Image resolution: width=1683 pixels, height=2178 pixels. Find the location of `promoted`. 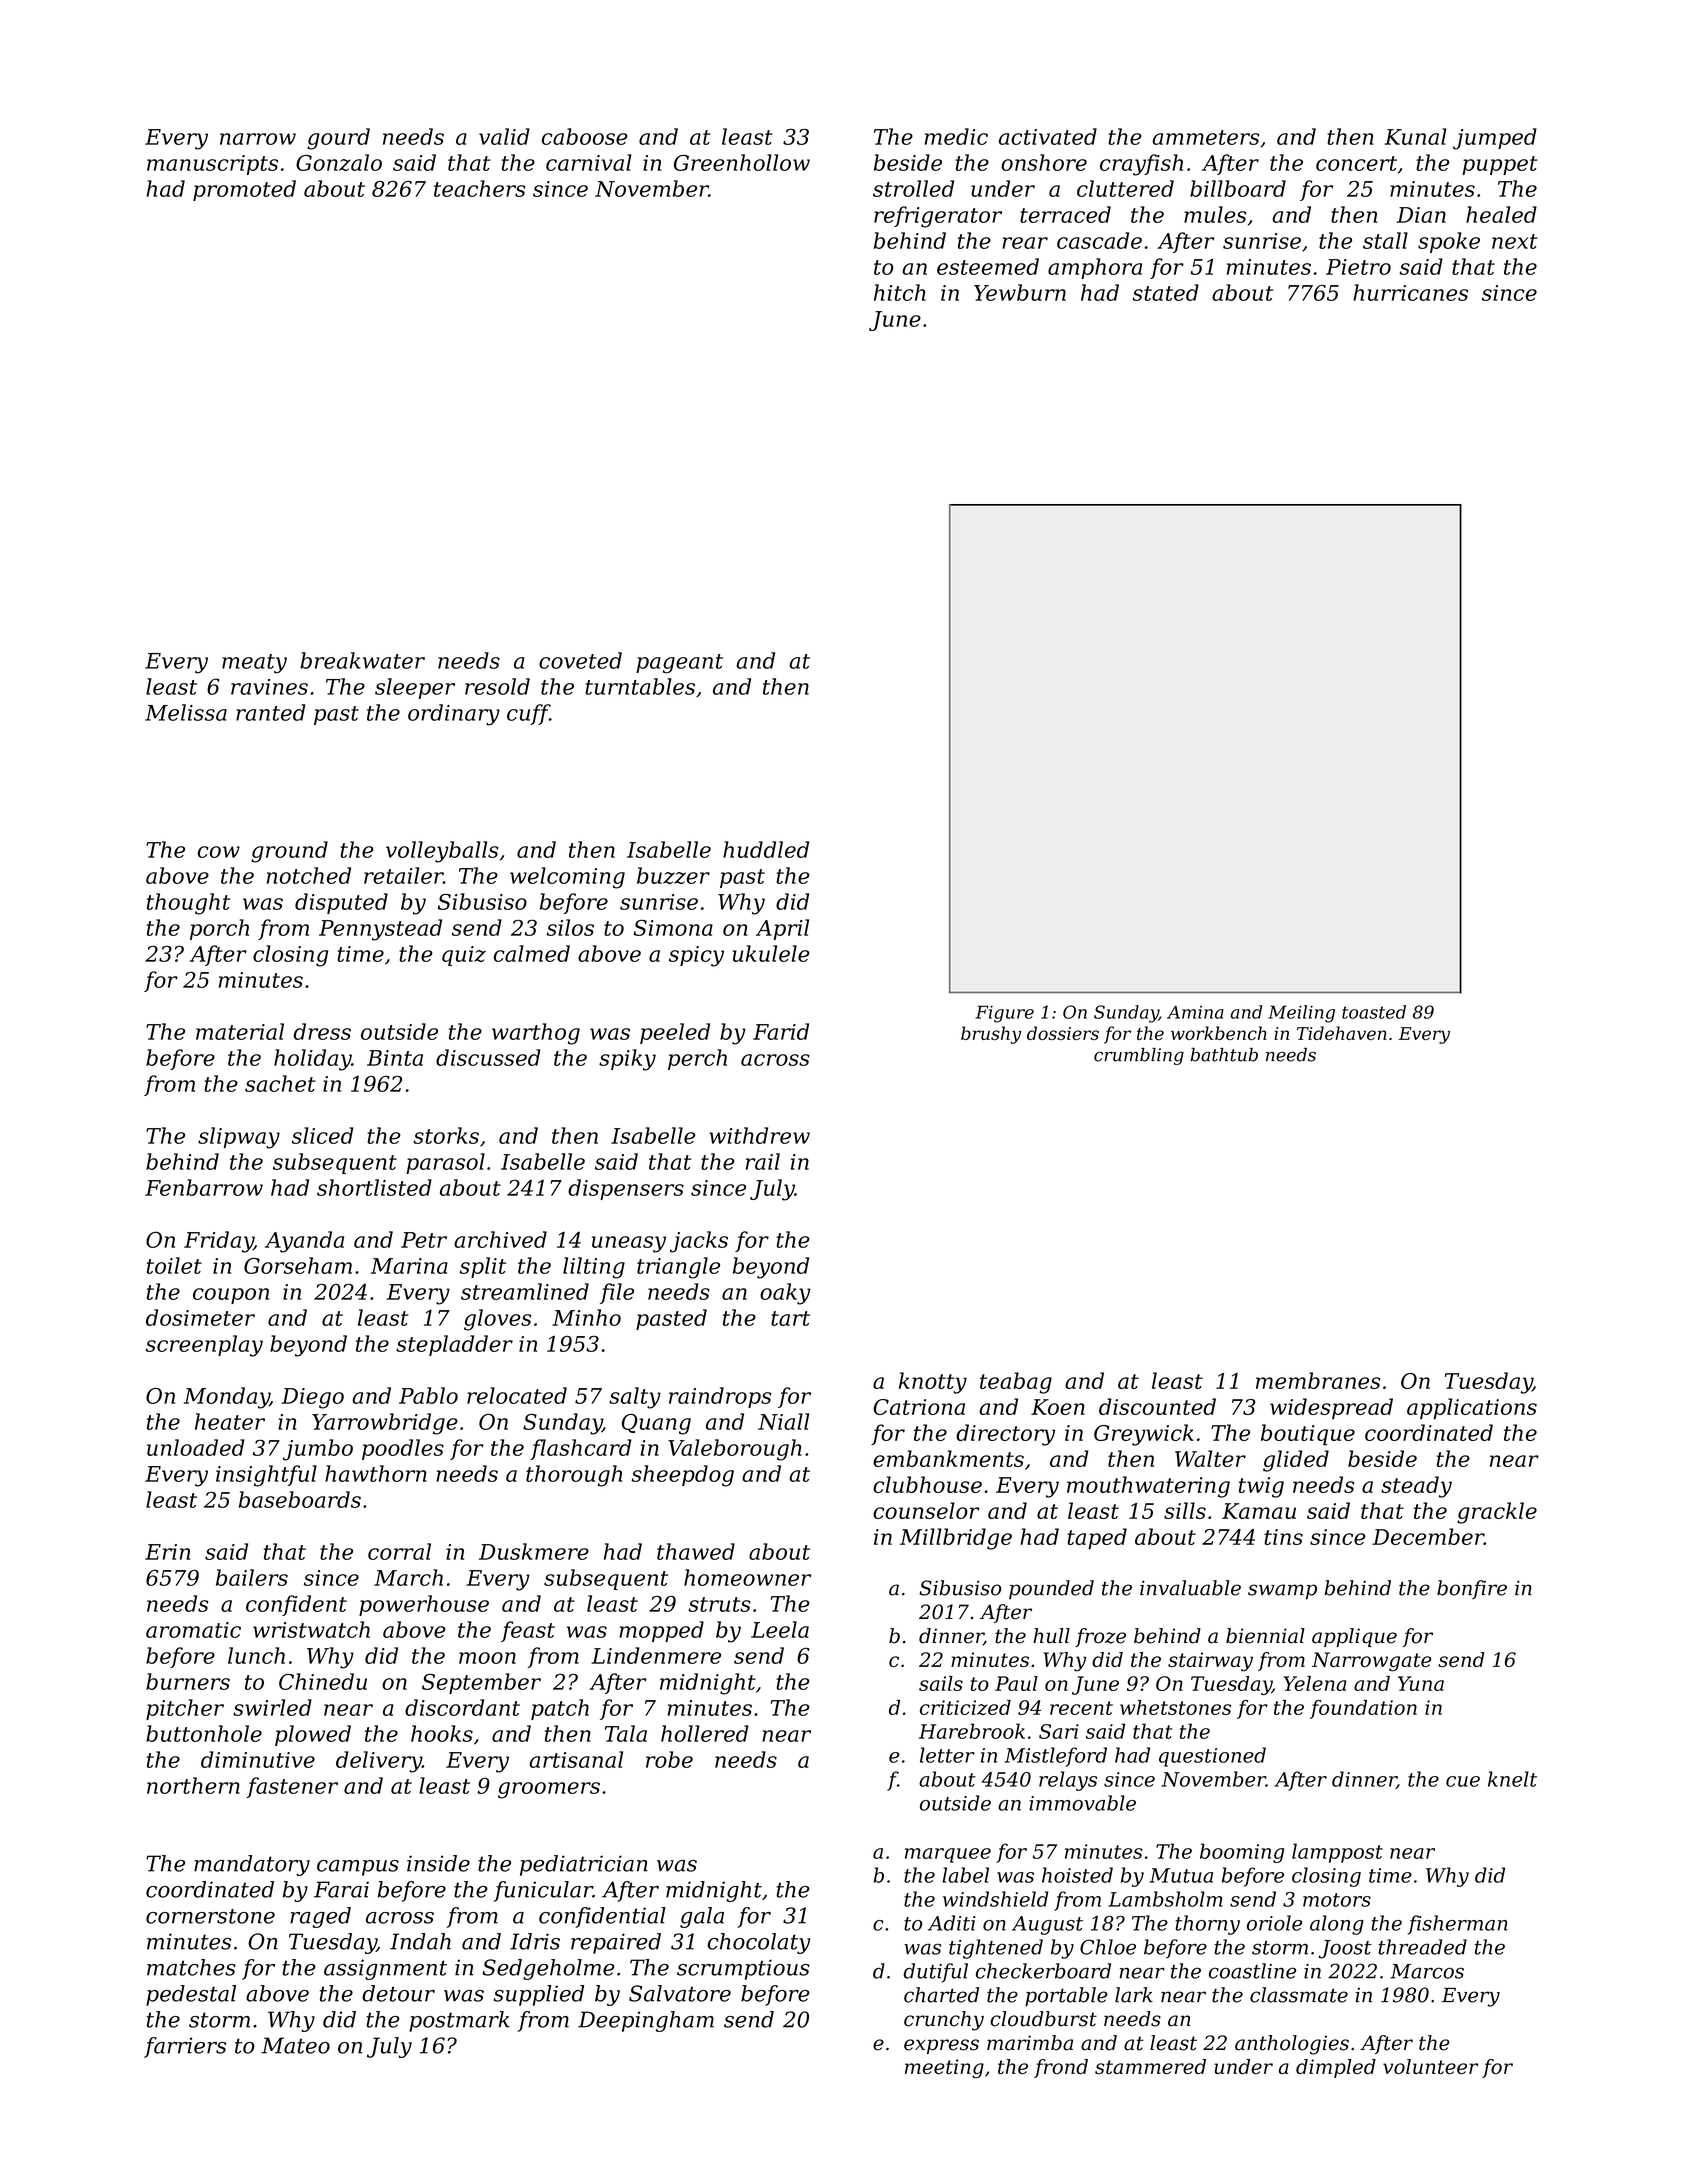

promoted is located at coordinates (244, 190).
